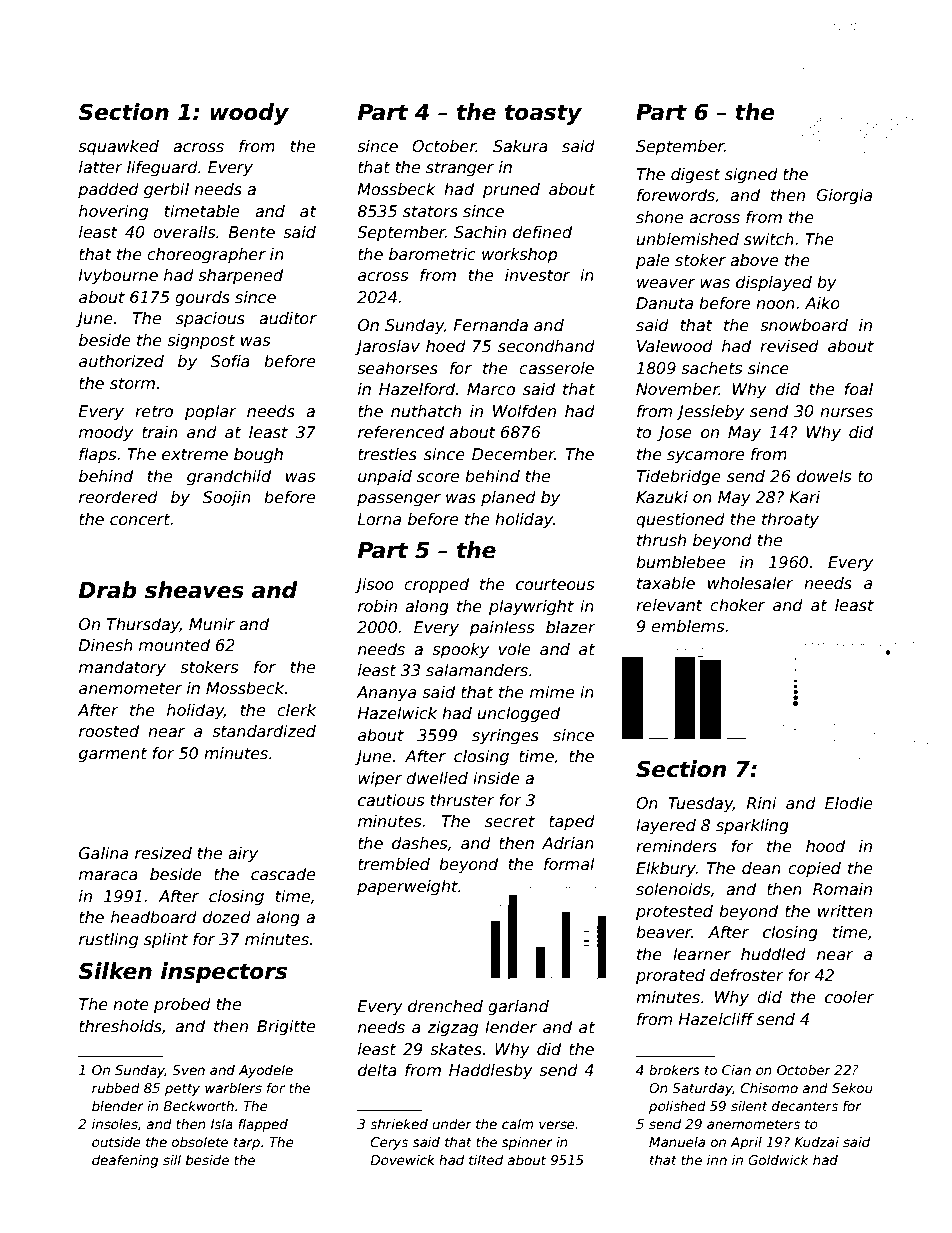 This image has height=1233, width=952. Describe the element at coordinates (486, 1160) in the image. I see `tilted` at that location.
